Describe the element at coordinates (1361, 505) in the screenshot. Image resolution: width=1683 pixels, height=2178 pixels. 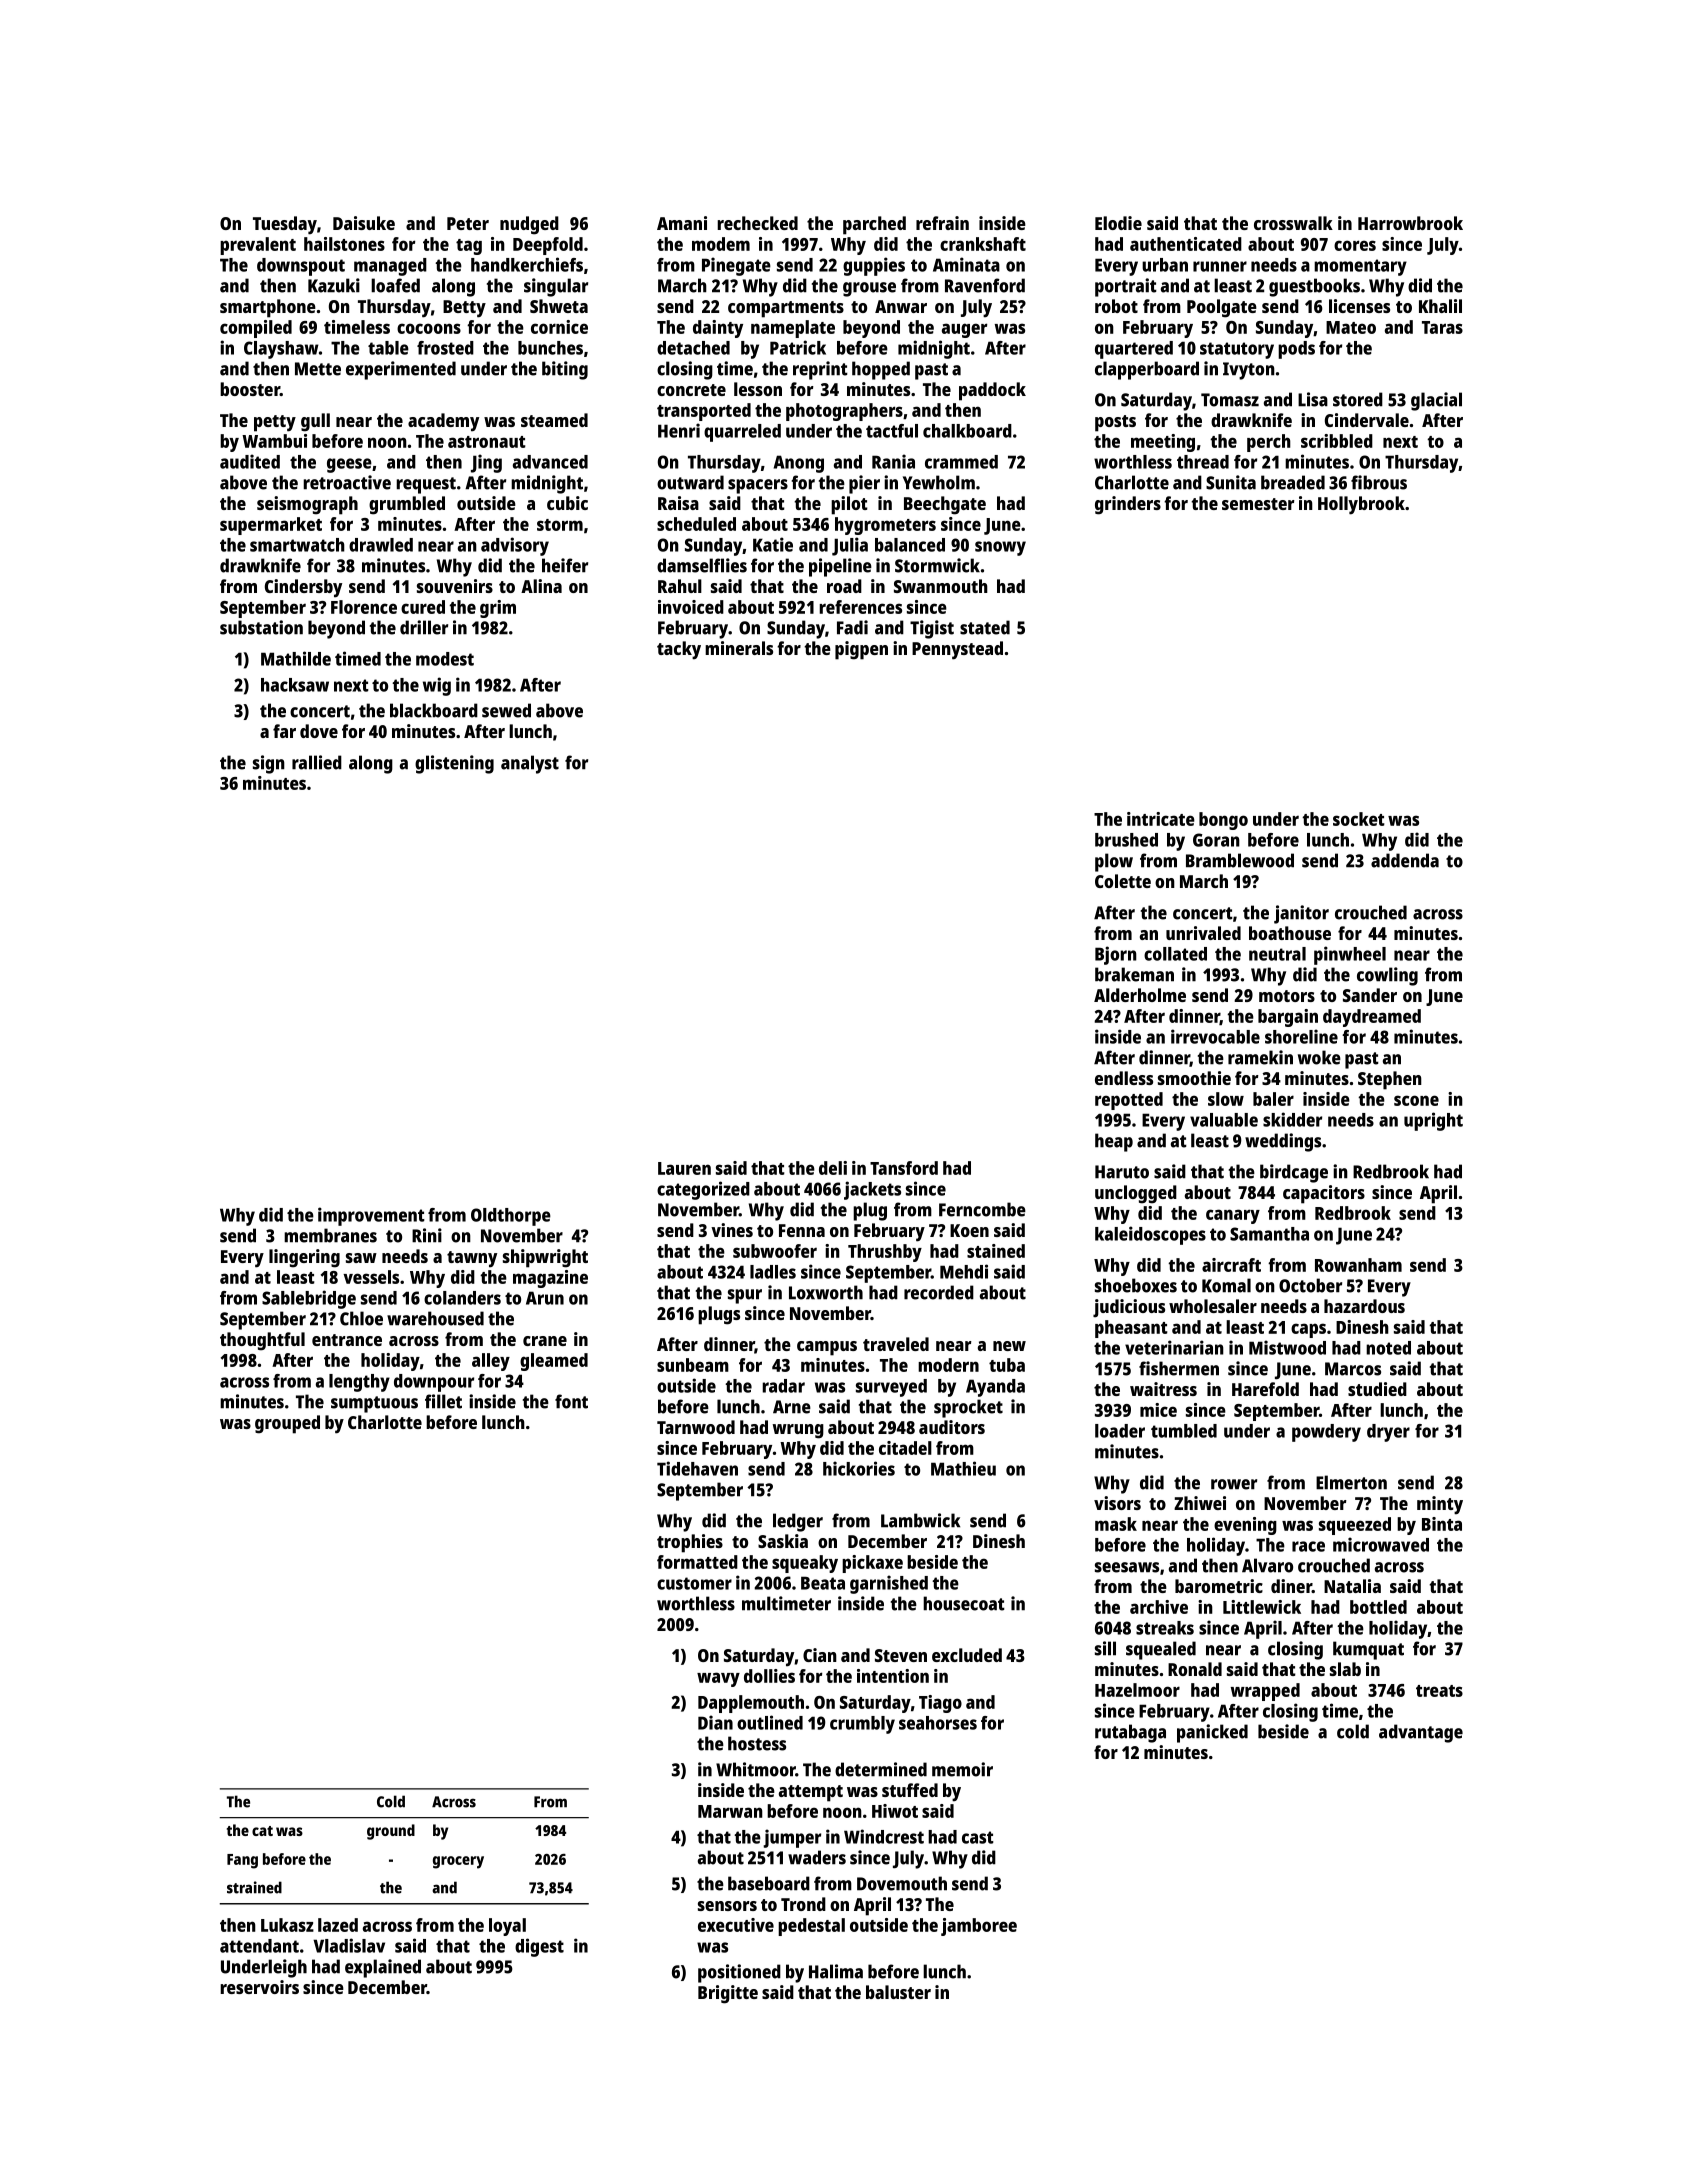
I see `Hollybrook` at that location.
